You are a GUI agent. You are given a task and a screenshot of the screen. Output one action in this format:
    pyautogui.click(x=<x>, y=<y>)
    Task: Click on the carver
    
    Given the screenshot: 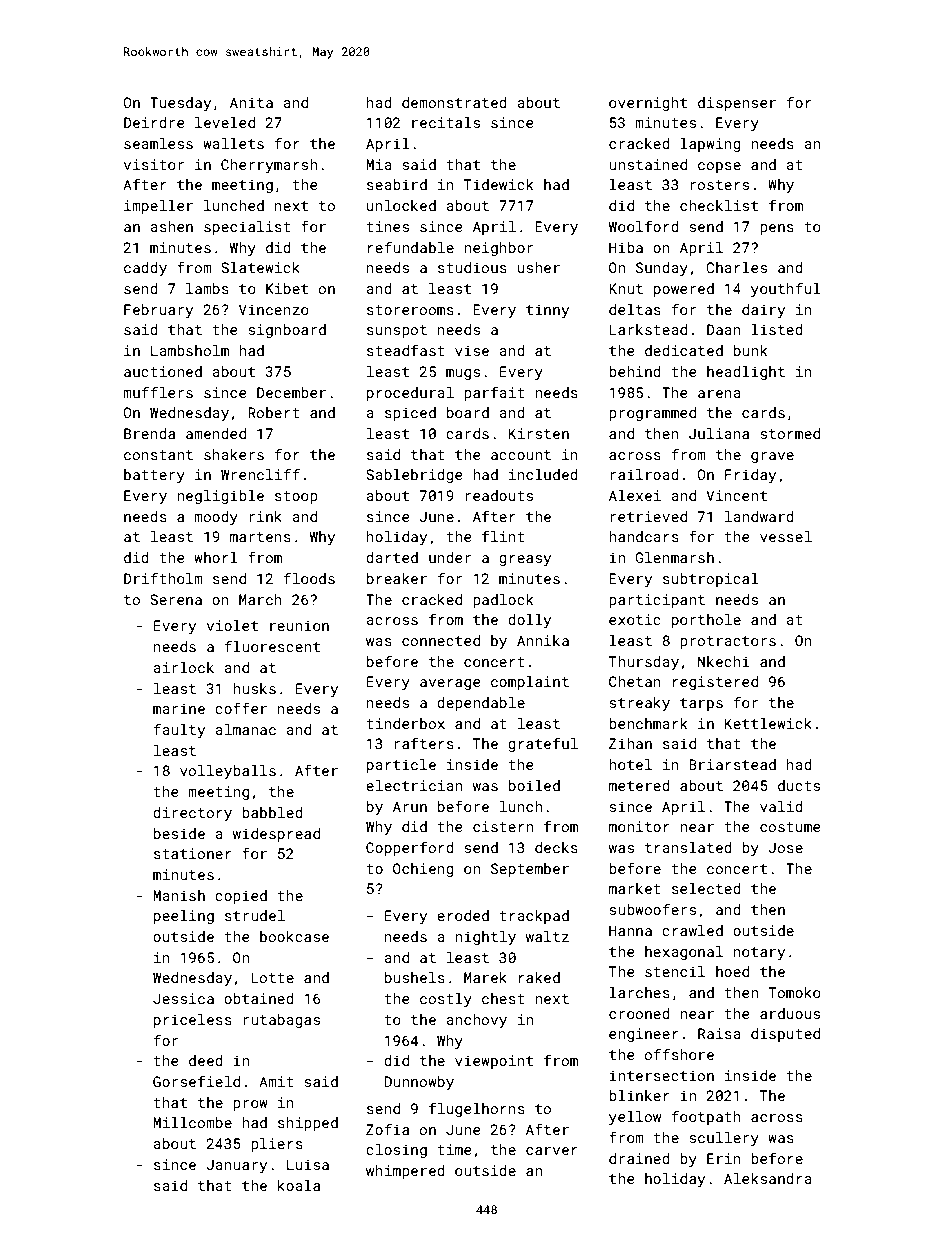 What is the action you would take?
    pyautogui.click(x=552, y=1151)
